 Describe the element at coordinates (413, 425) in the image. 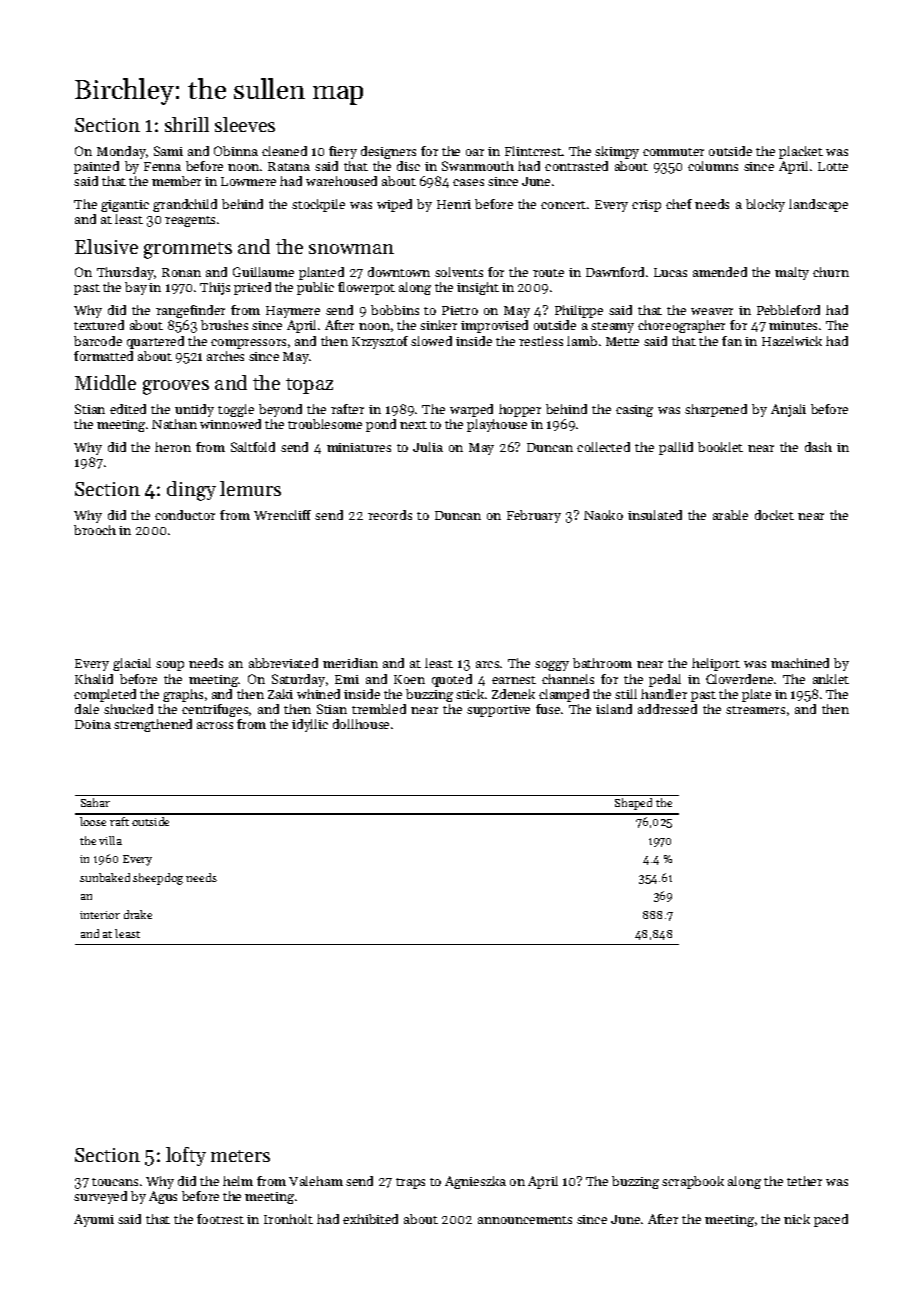

I see `next` at that location.
